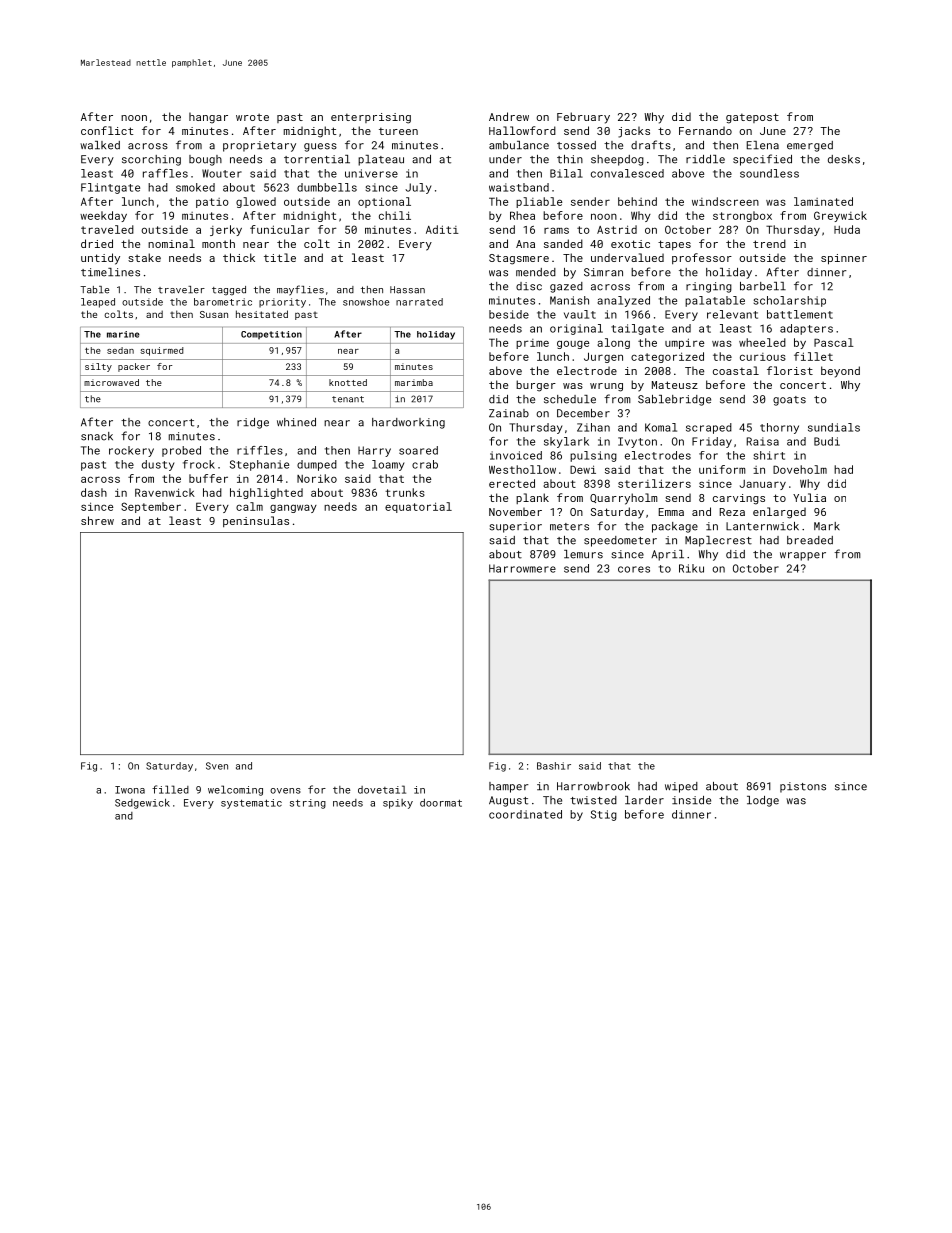  What do you see at coordinates (208, 118) in the screenshot?
I see `hangar` at bounding box center [208, 118].
